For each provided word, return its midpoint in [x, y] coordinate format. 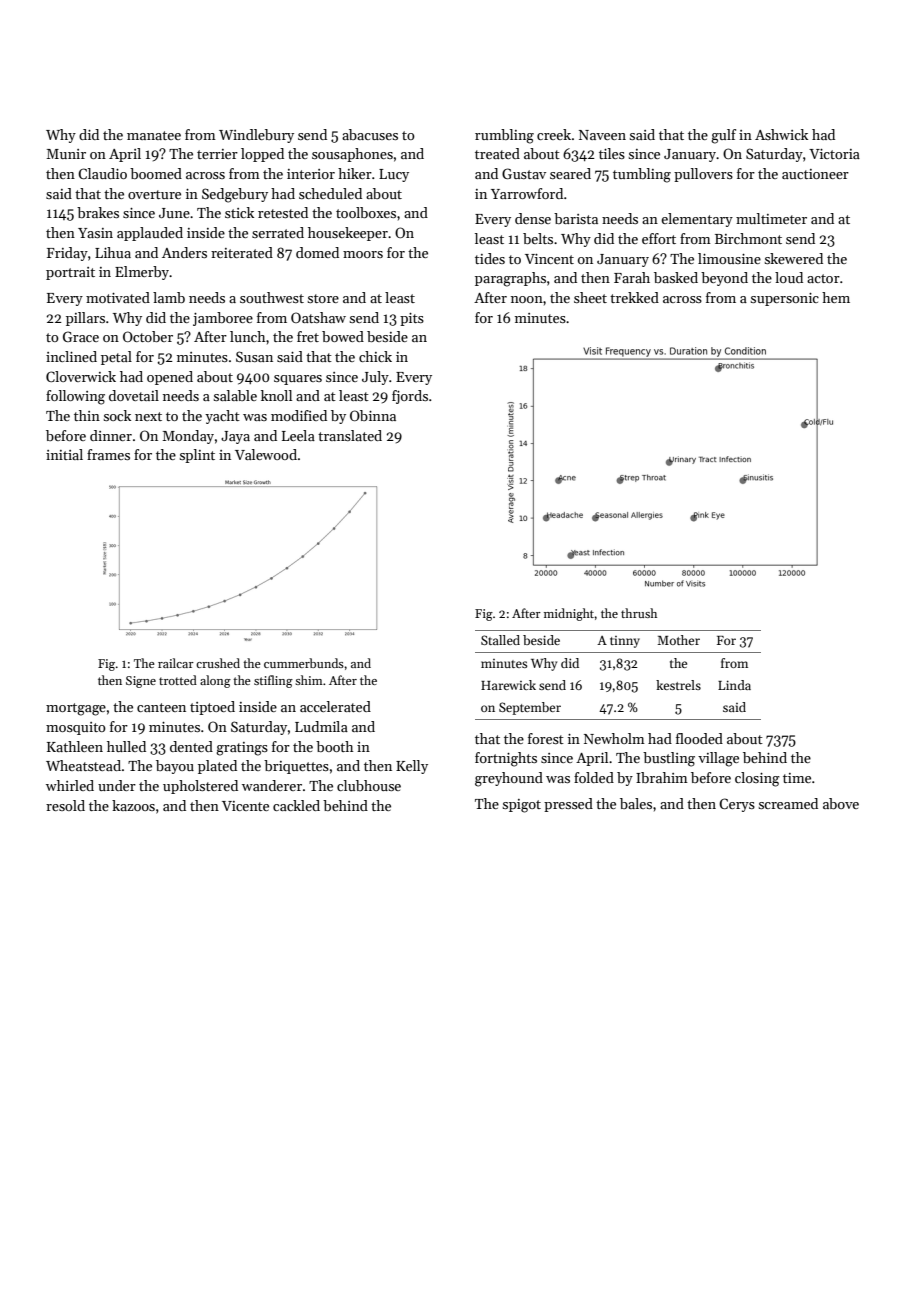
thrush [639, 613]
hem [836, 297]
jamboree [223, 319]
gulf [723, 136]
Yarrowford [527, 193]
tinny [625, 642]
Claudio [102, 173]
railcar [176, 663]
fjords [410, 397]
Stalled [500, 640]
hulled [126, 746]
